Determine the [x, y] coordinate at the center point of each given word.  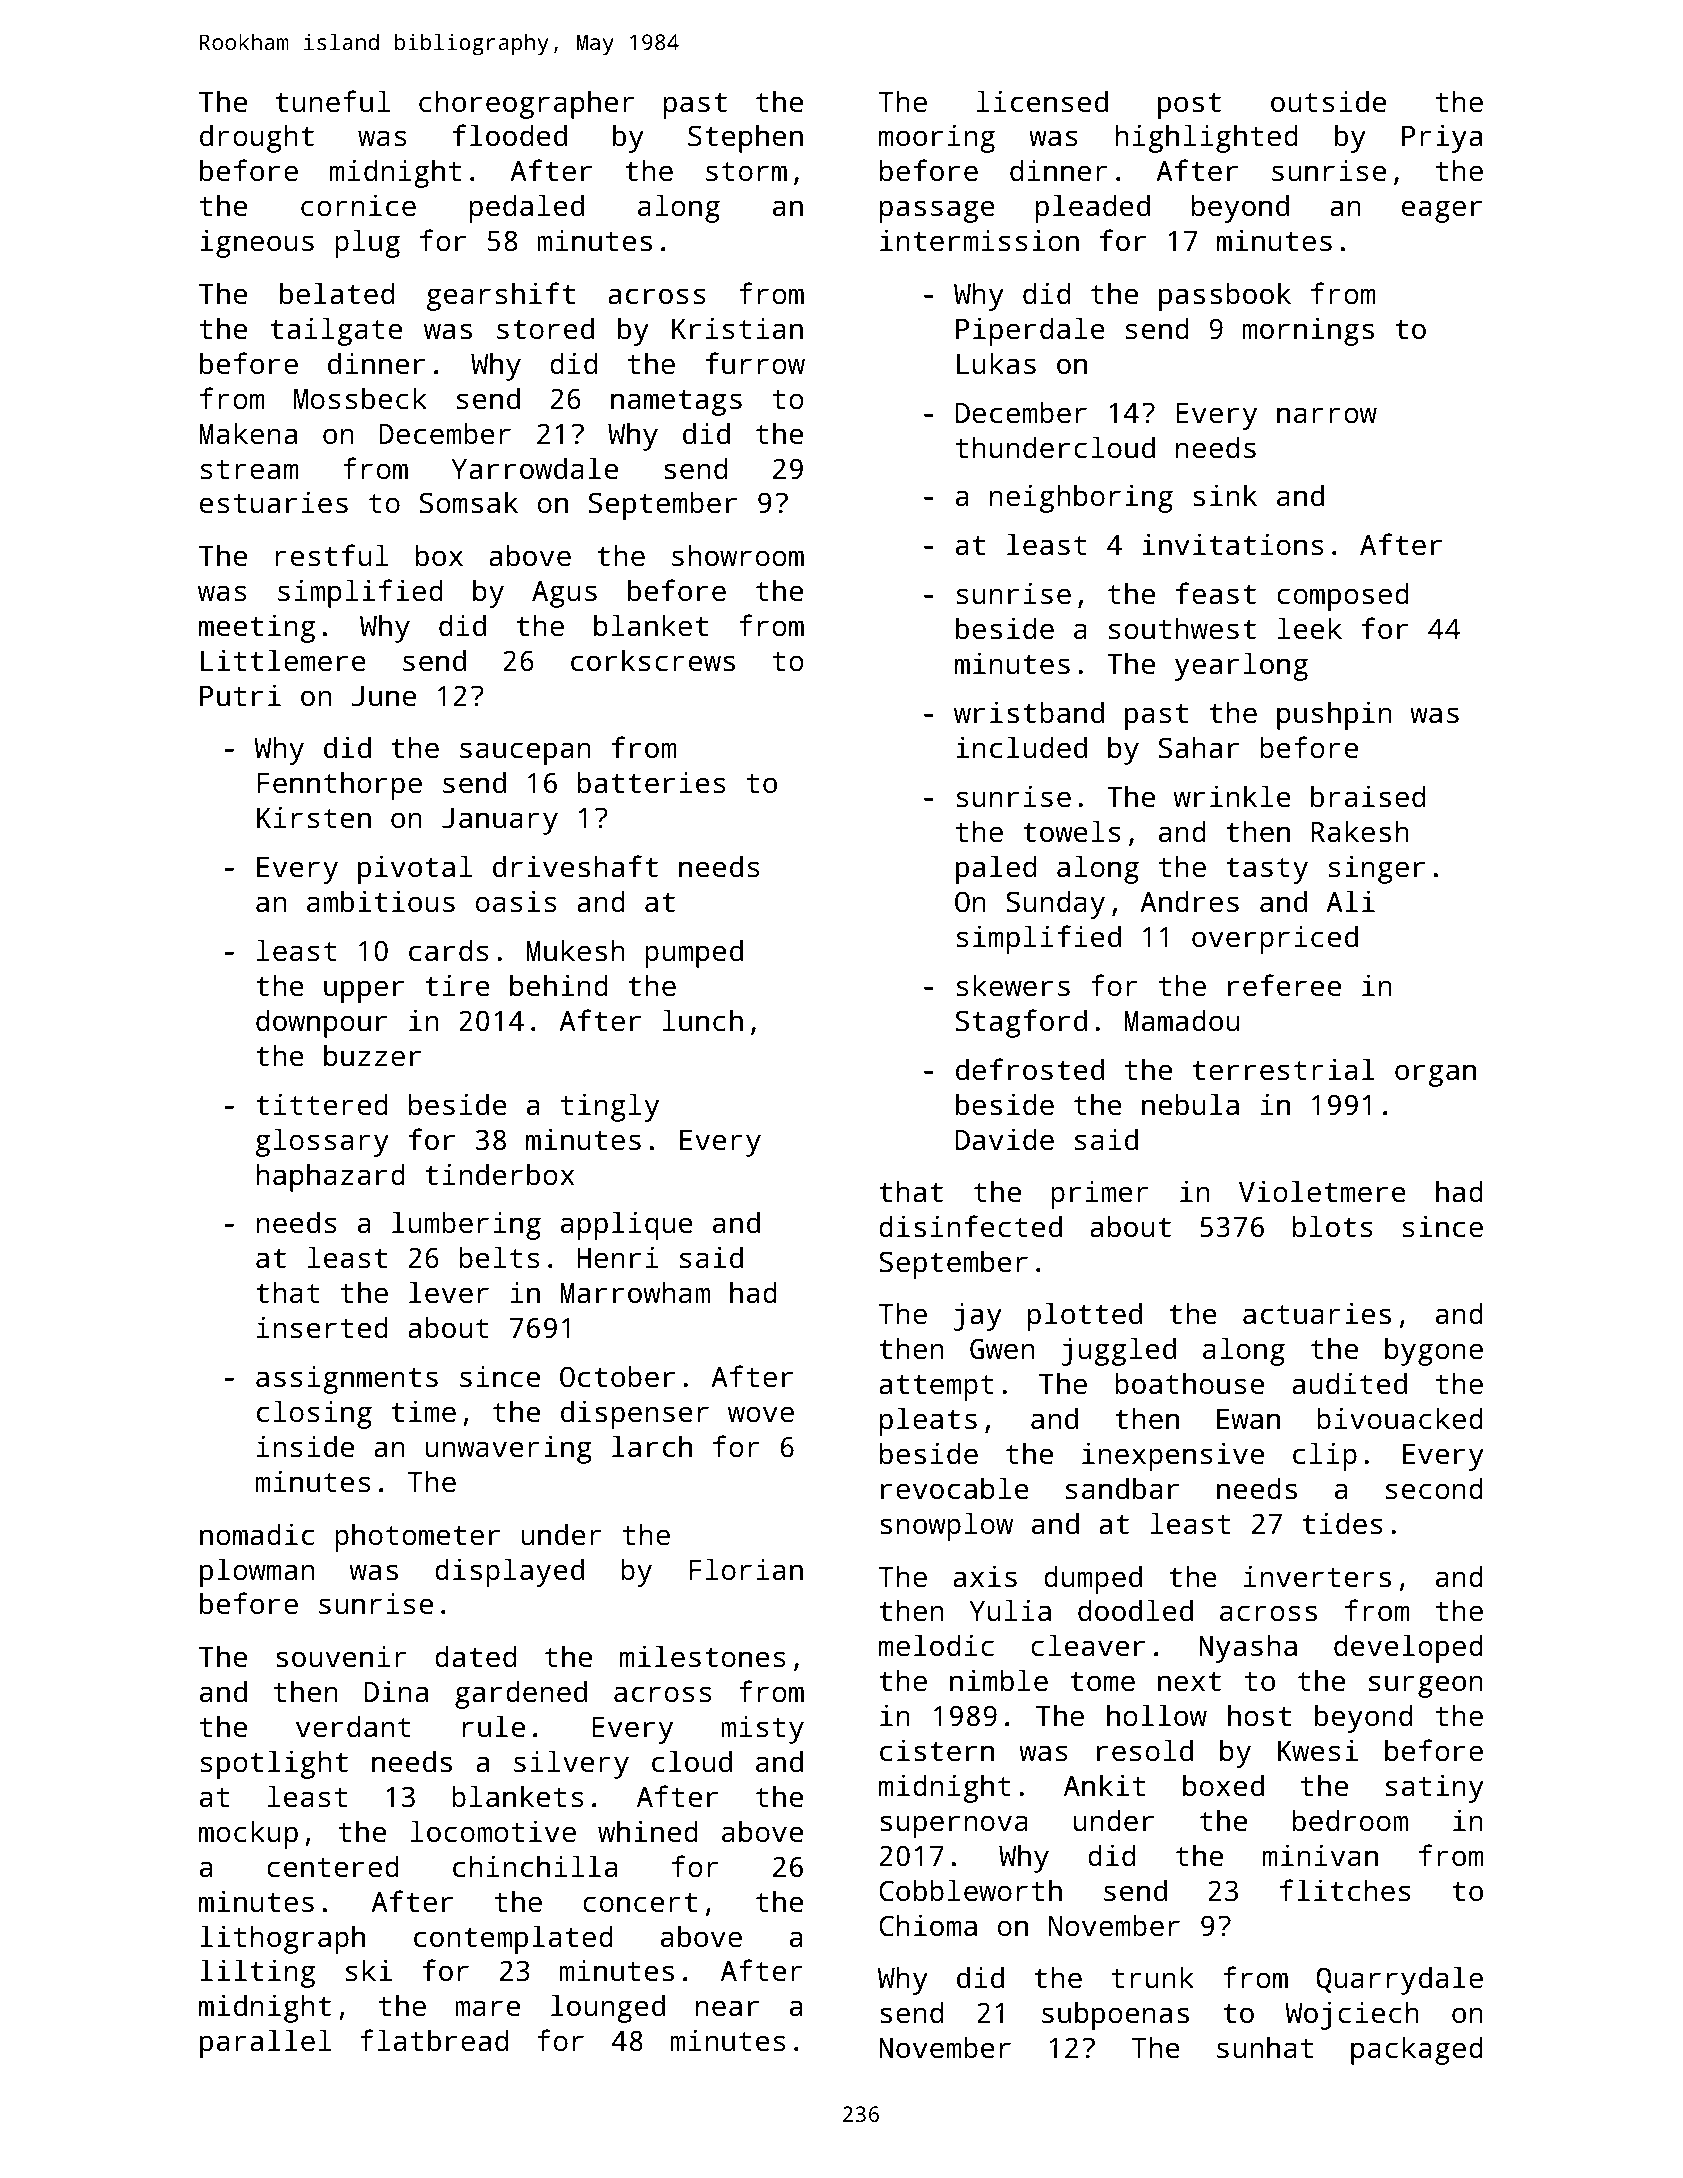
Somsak [469, 502]
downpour [321, 1023]
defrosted [1030, 1069]
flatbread [434, 2040]
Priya [1442, 138]
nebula [1190, 1104]
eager [1442, 211]
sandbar [1122, 1488]
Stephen [745, 138]
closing [314, 1414]
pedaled [527, 208]
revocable [955, 1488]
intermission [979, 240]
